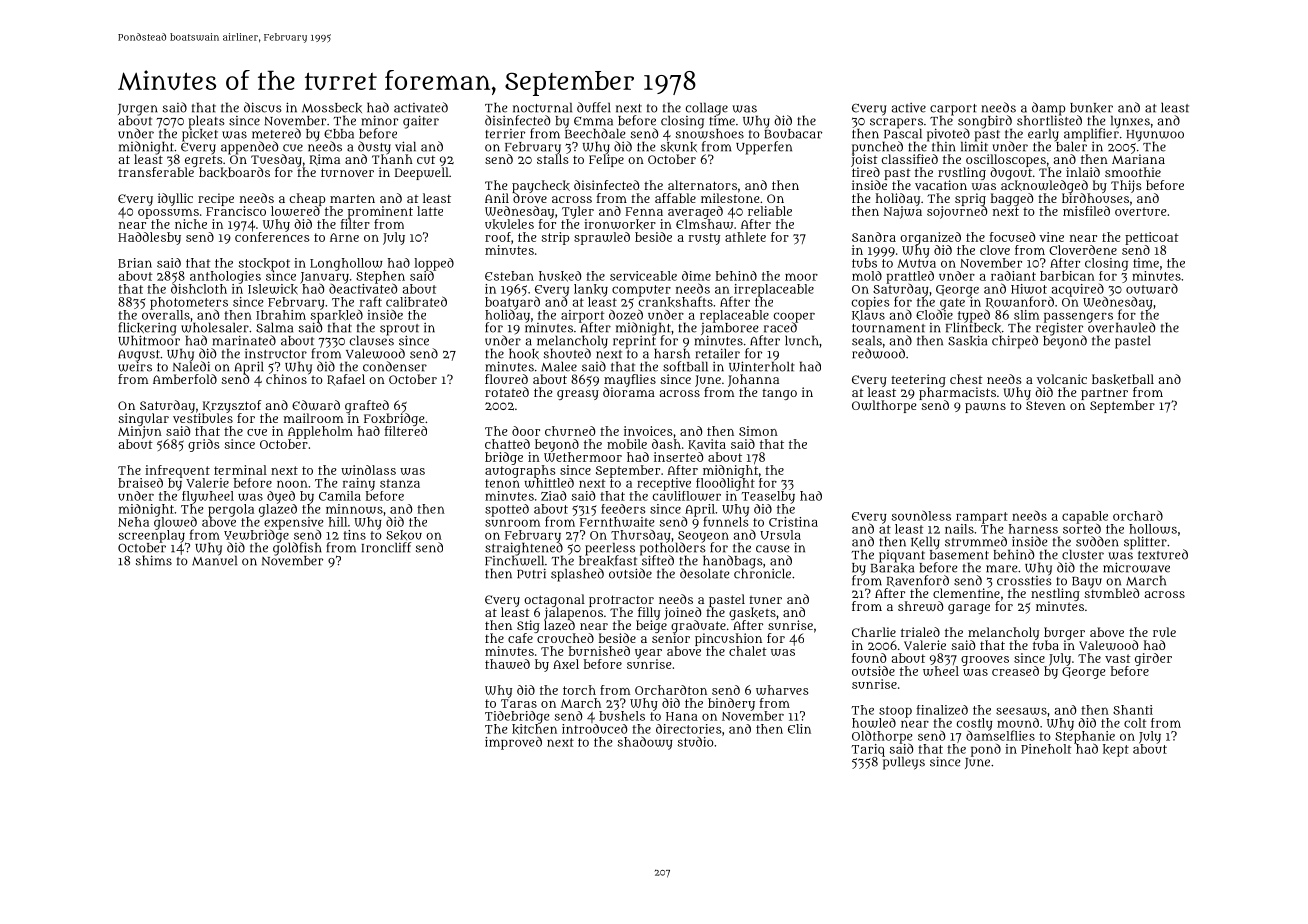 The height and width of the screenshot is (924, 1308). Describe the element at coordinates (793, 134) in the screenshot. I see `Boubacar` at that location.
